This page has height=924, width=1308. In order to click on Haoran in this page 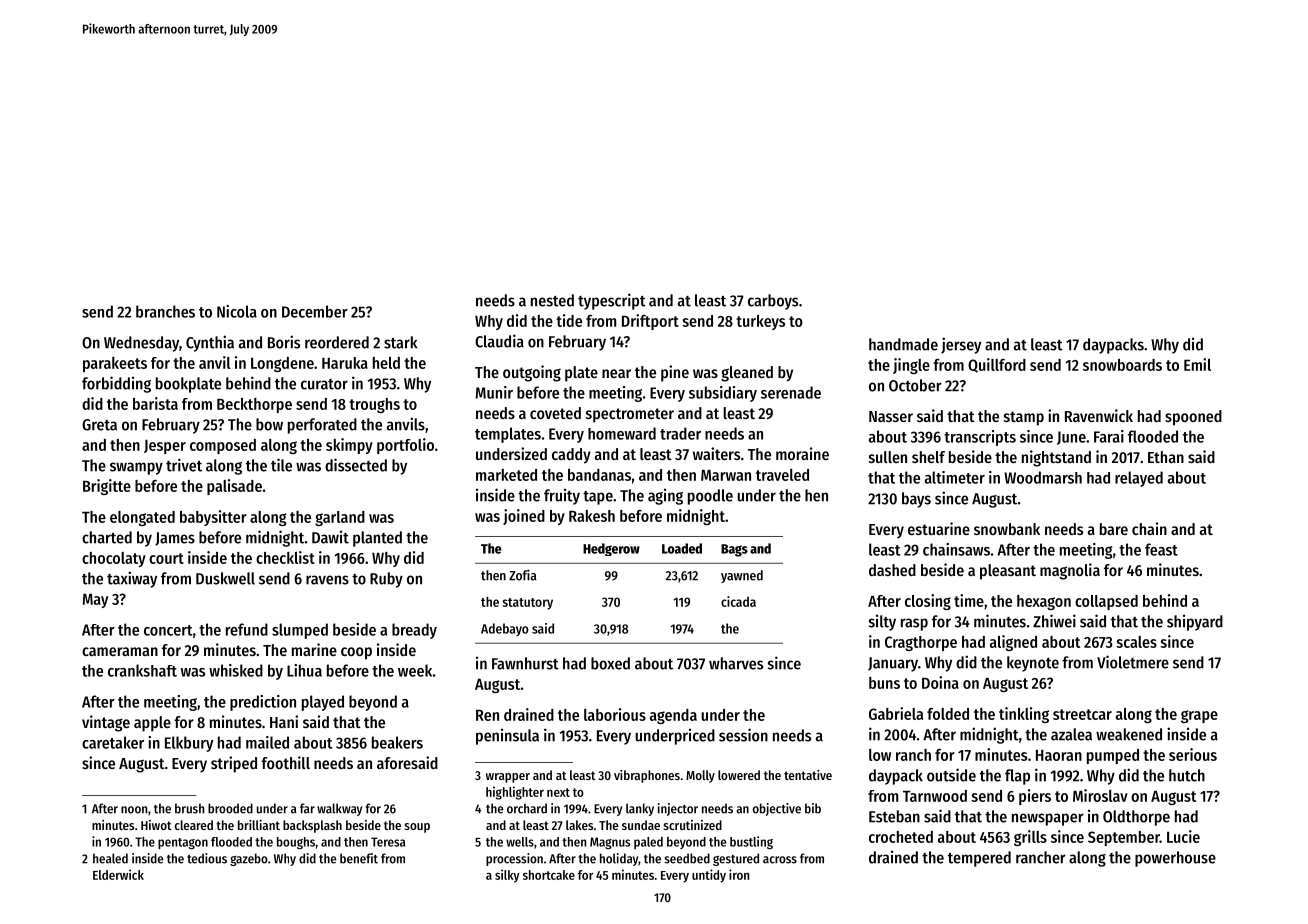, I will do `click(1059, 755)`.
